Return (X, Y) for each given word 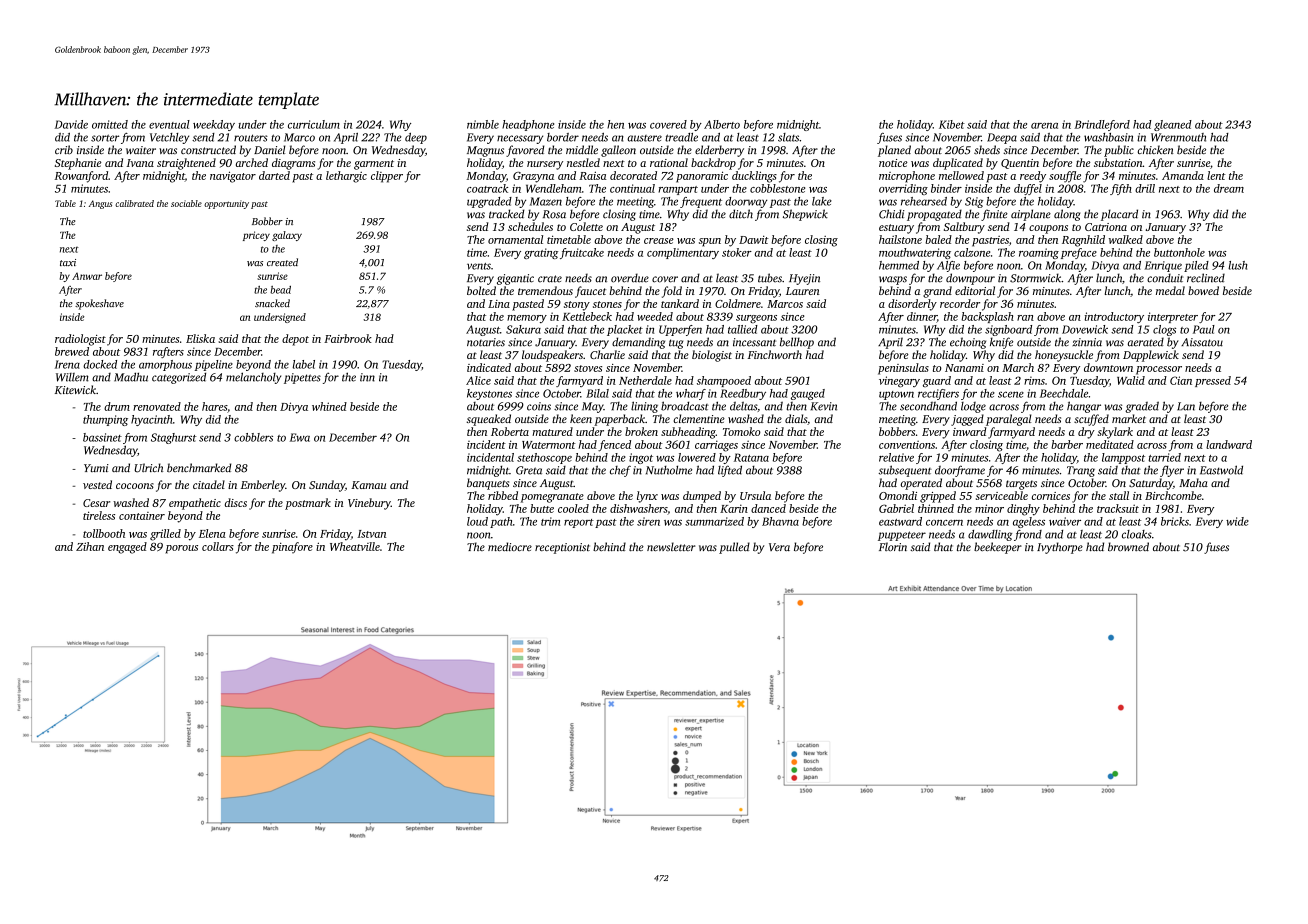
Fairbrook (348, 338)
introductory (1114, 317)
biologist (712, 356)
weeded (655, 316)
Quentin (1020, 164)
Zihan (90, 546)
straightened (186, 164)
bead (280, 290)
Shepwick (805, 215)
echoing (968, 343)
